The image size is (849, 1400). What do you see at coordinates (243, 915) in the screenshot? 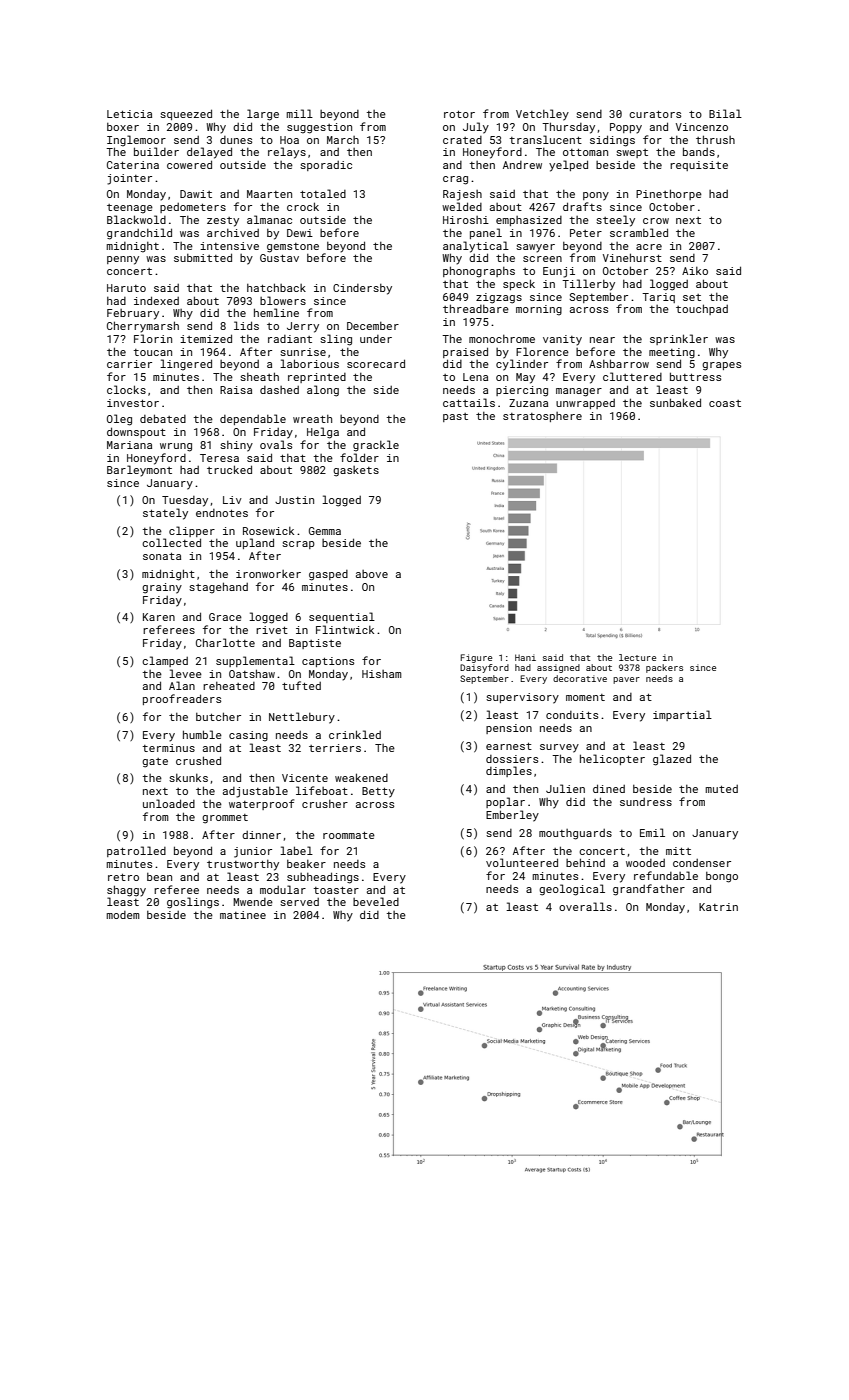
I see `matinee` at bounding box center [243, 915].
